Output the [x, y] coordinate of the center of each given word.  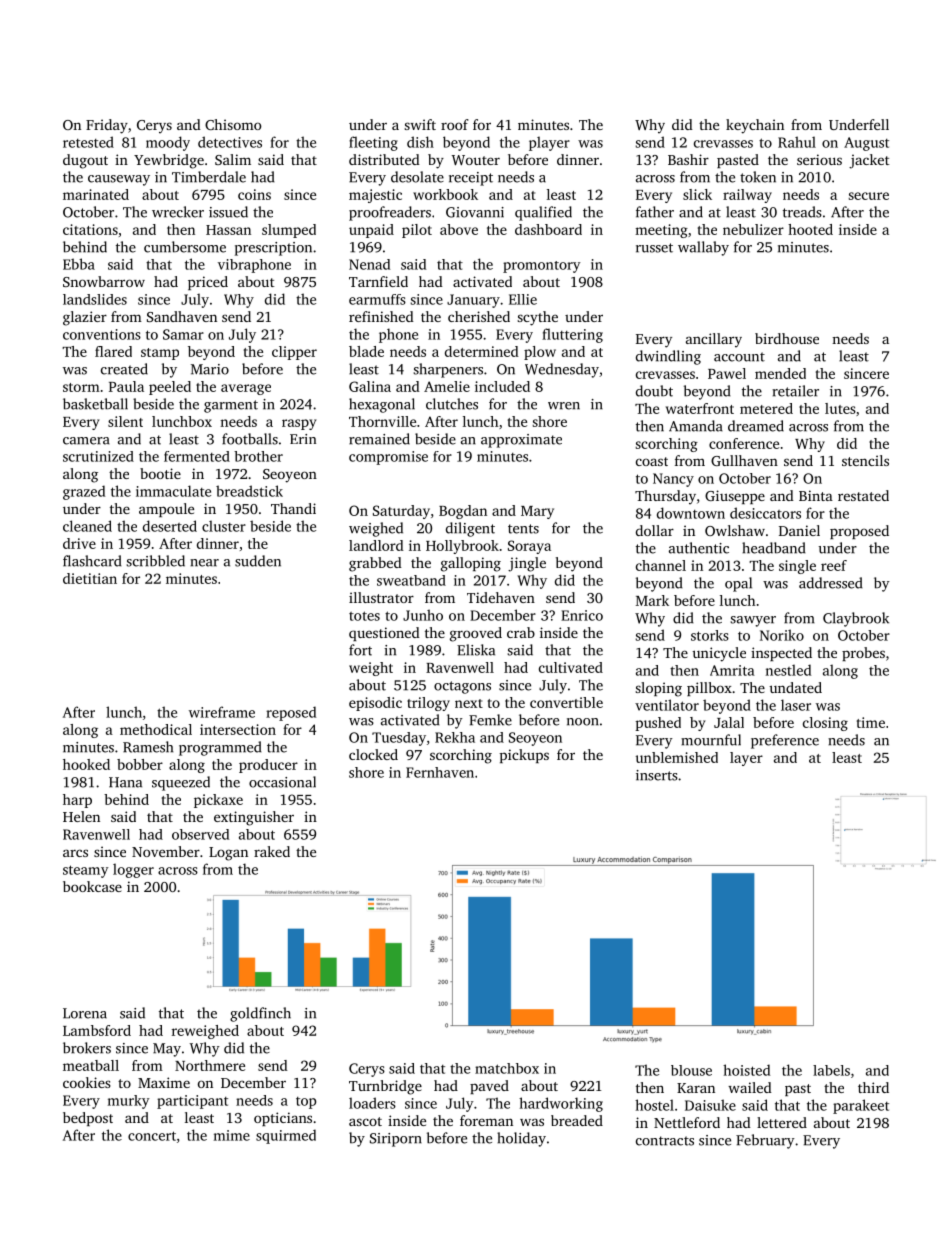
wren [564, 406]
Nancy [673, 480]
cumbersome [185, 247]
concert [152, 1136]
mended [780, 373]
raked [272, 851]
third [873, 1087]
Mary [537, 512]
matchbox [507, 1068]
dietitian [90, 578]
